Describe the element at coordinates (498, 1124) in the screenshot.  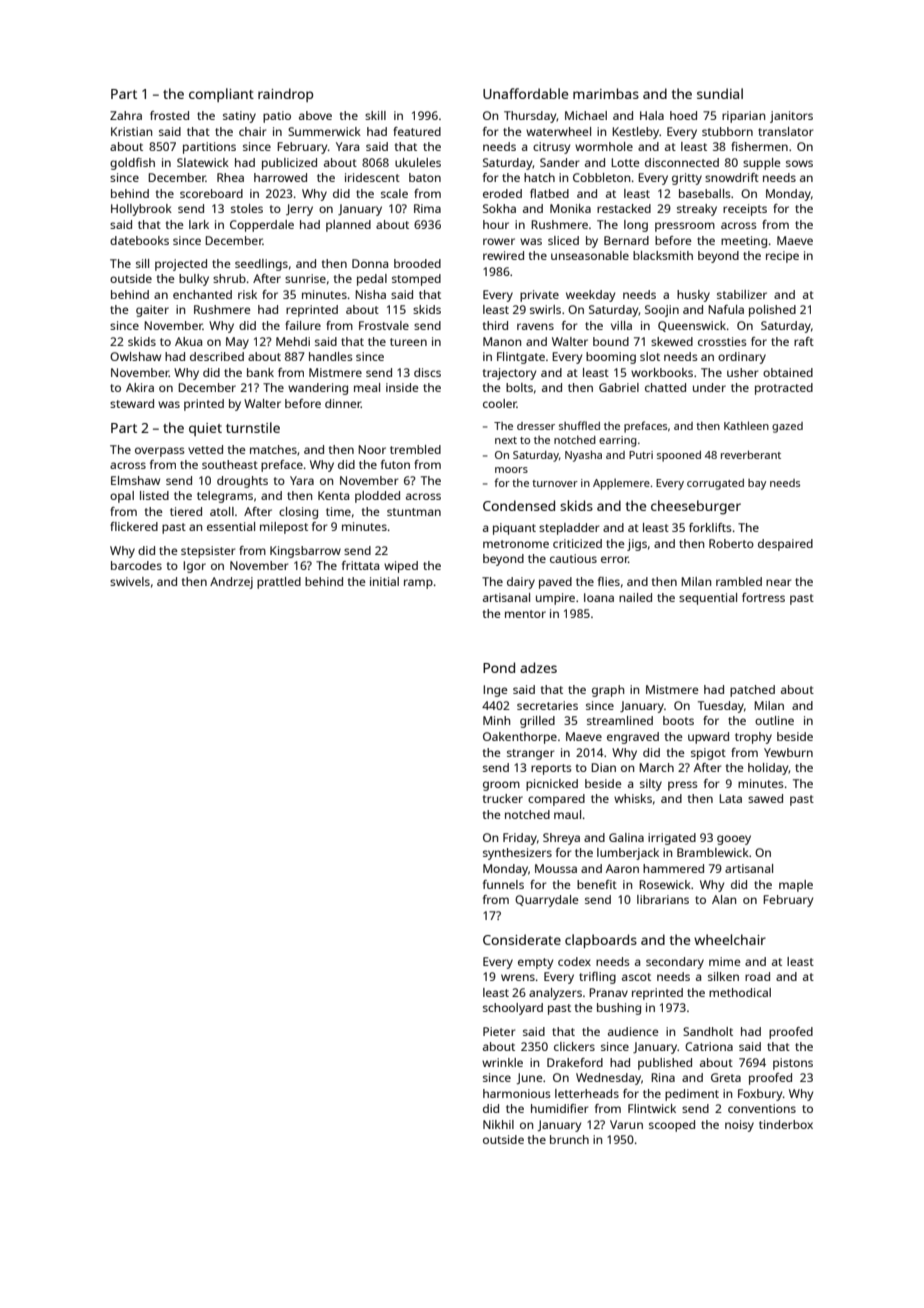
I see `Nikhil` at that location.
